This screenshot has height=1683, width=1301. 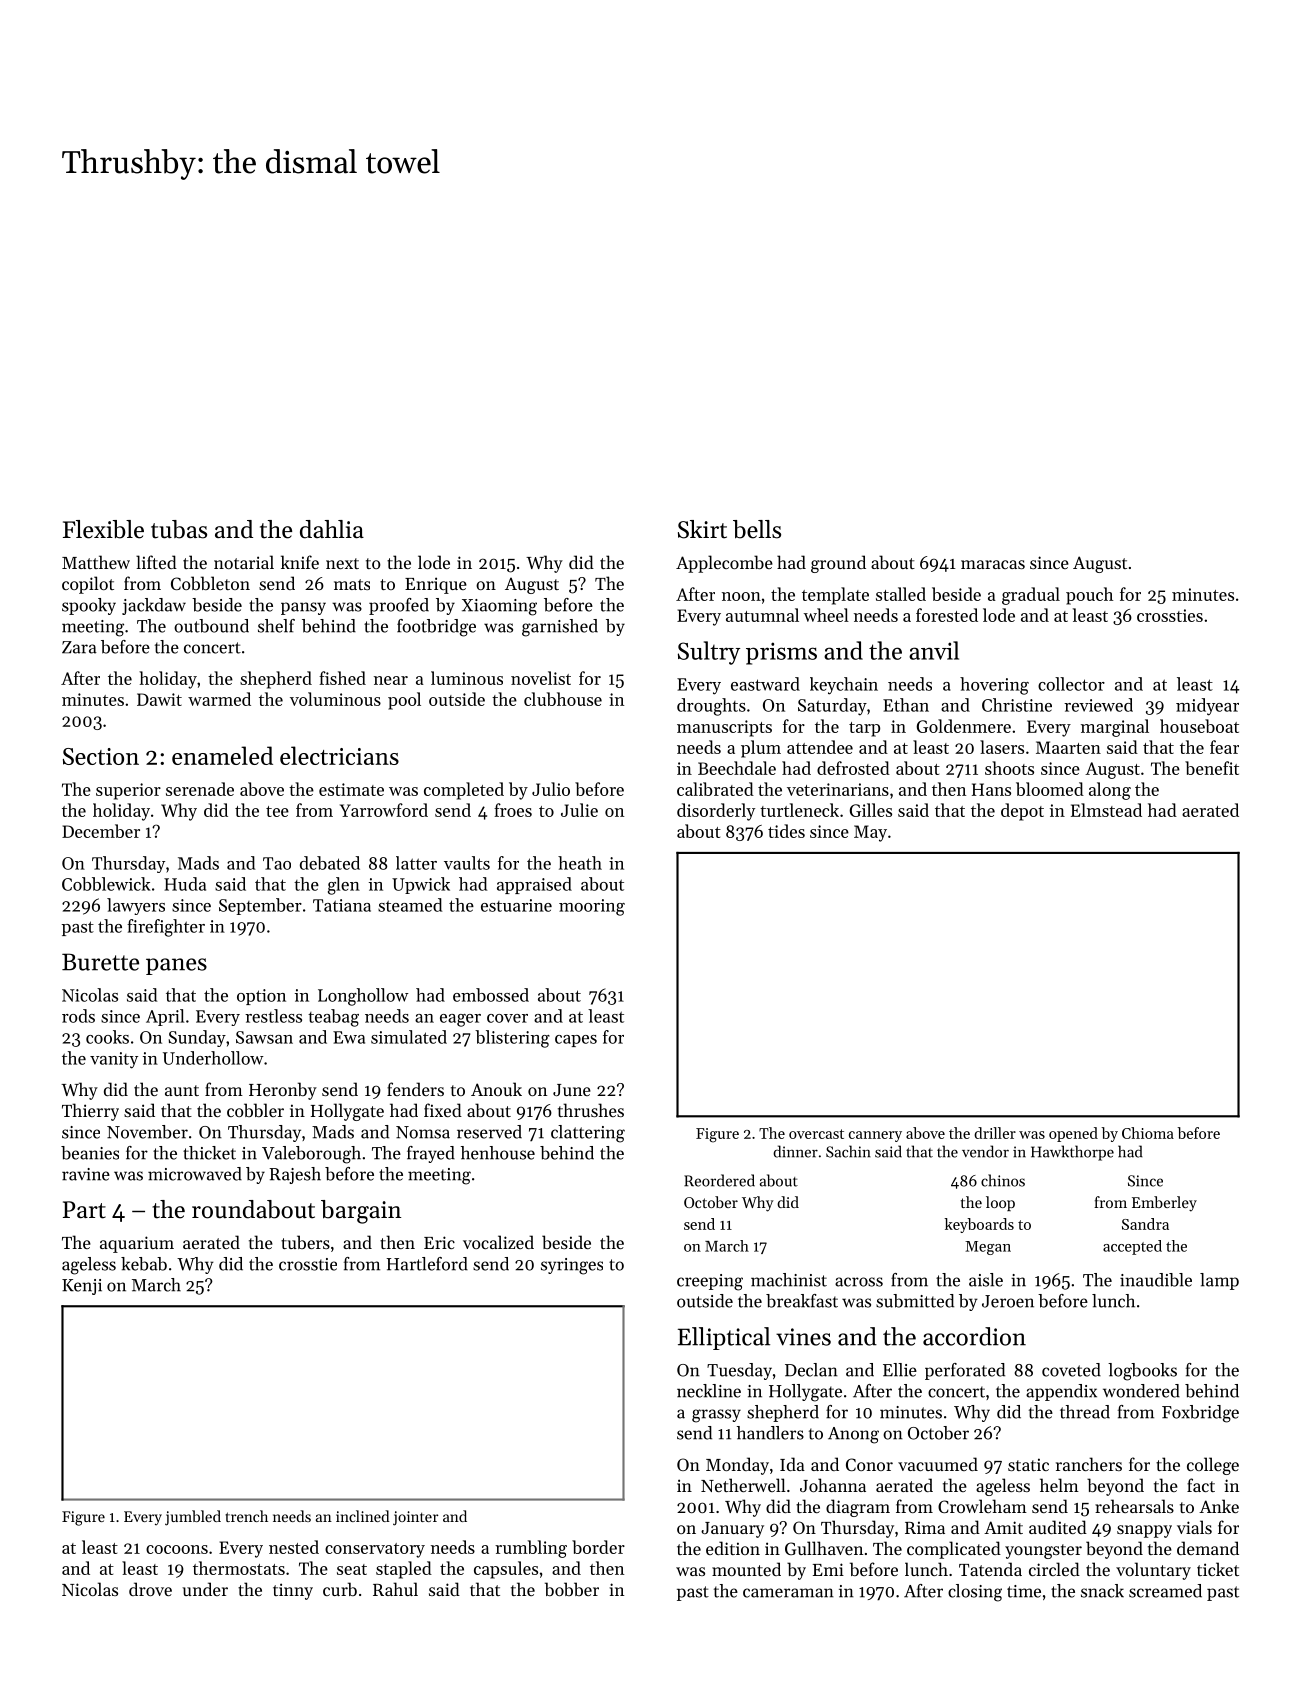 What do you see at coordinates (84, 1210) in the screenshot?
I see `Part` at bounding box center [84, 1210].
